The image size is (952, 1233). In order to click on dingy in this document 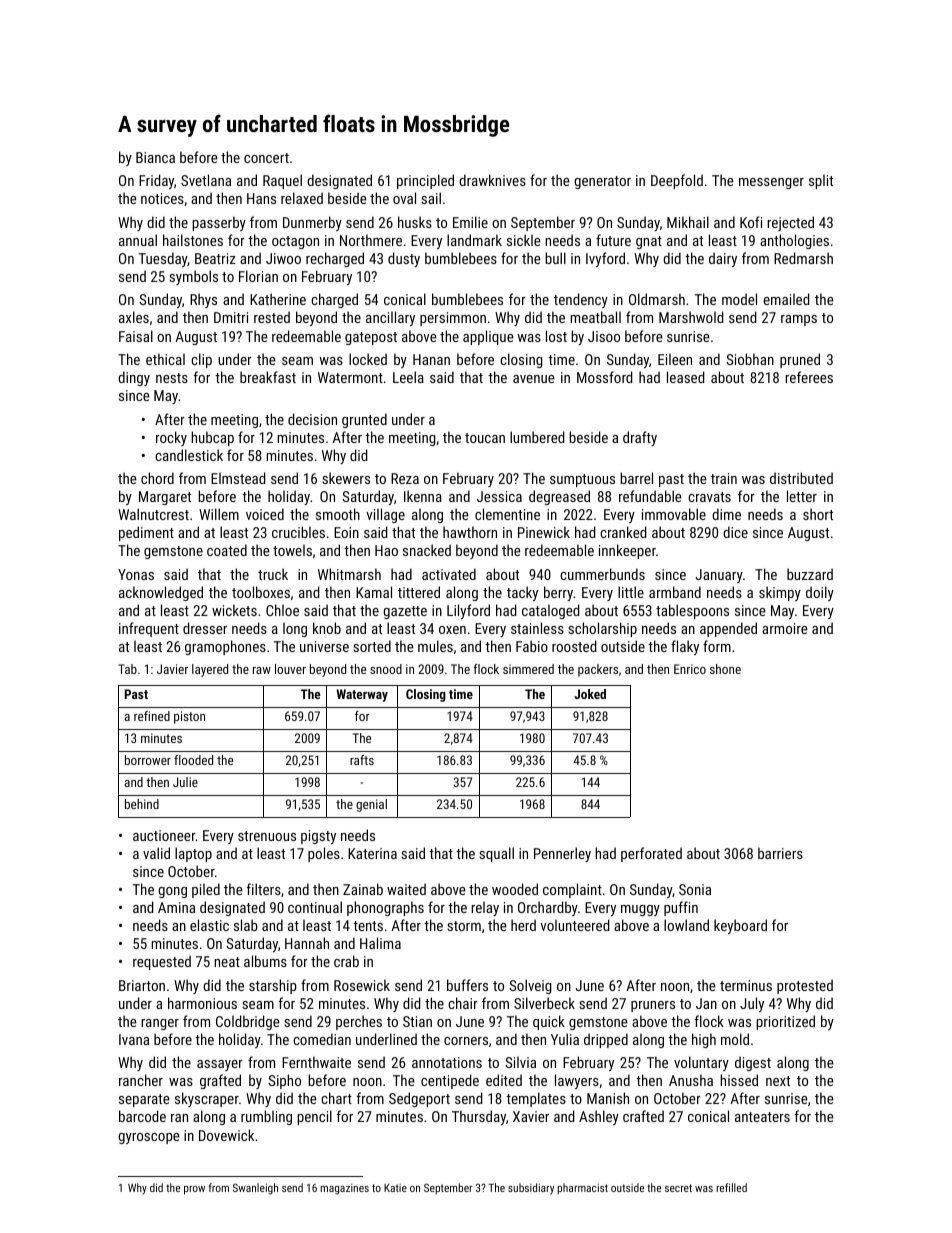, I will do `click(134, 378)`.
